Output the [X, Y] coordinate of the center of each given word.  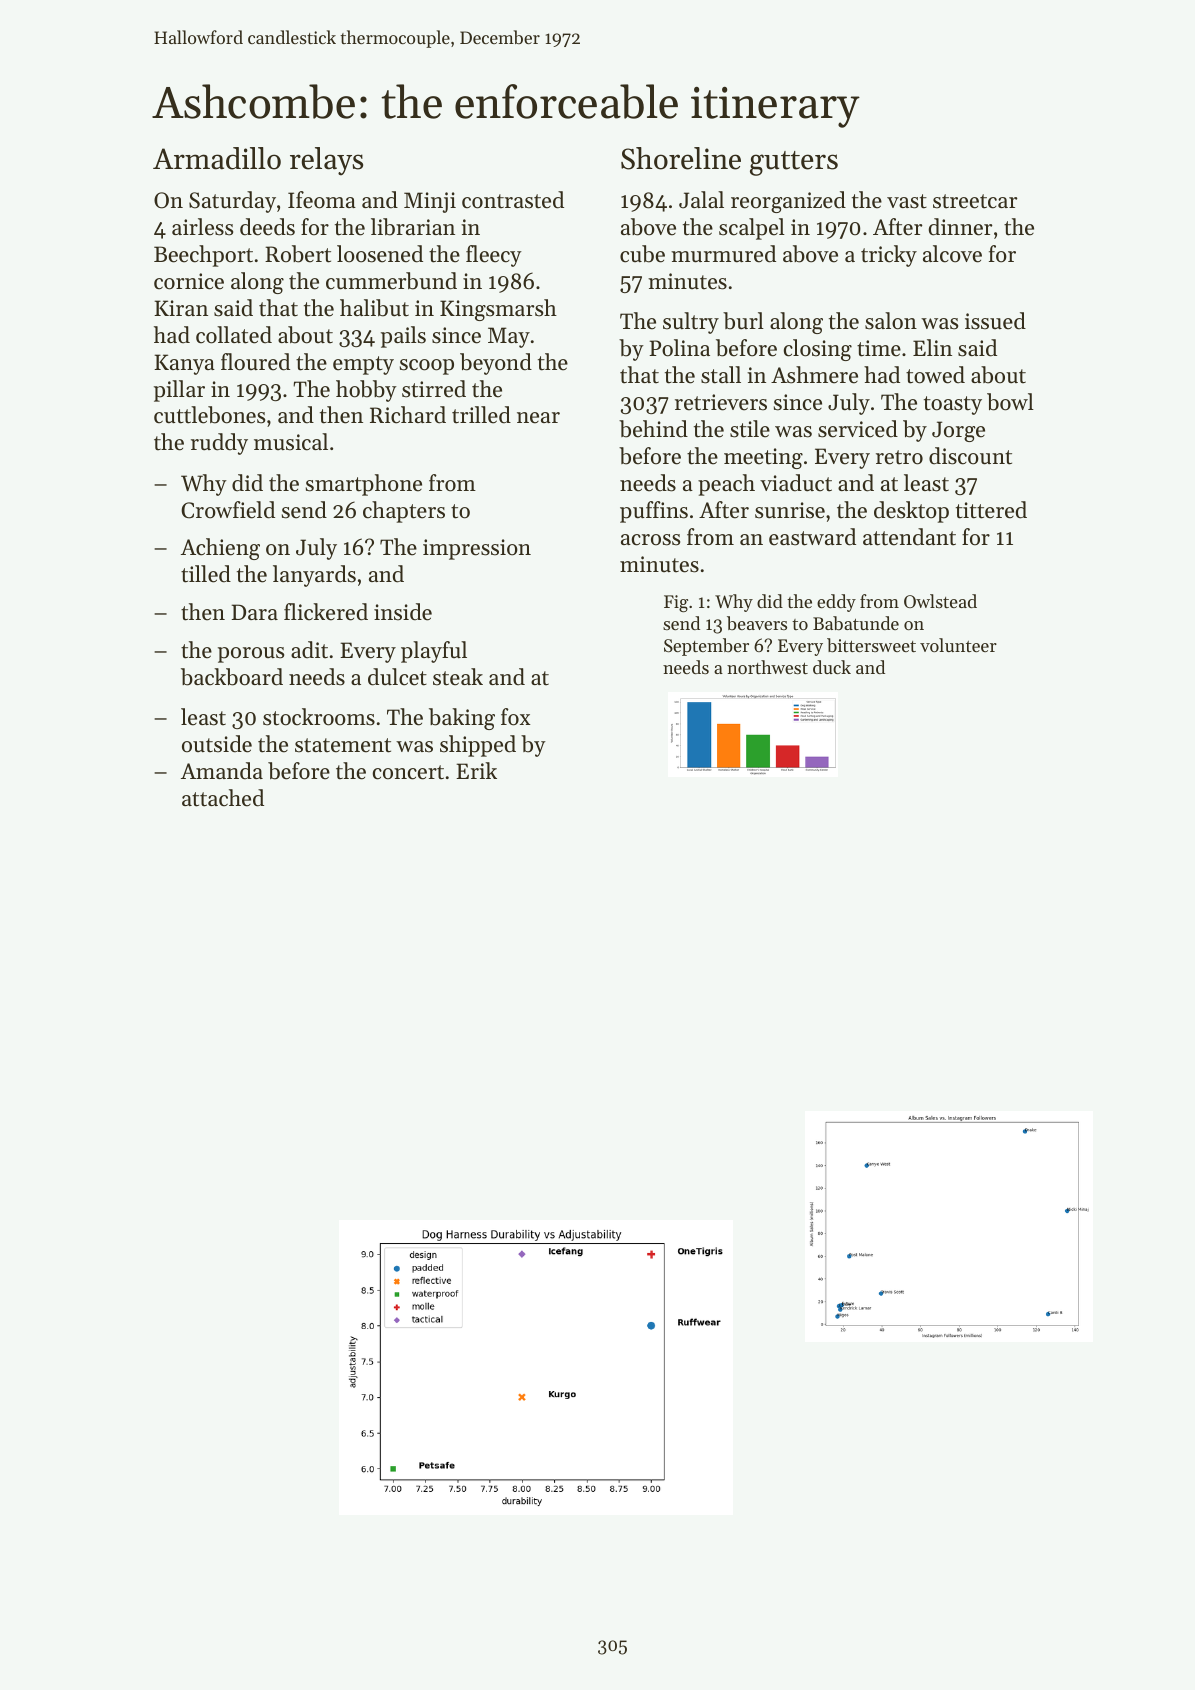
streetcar [975, 201]
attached [223, 798]
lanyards [314, 576]
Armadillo [217, 158]
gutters [794, 163]
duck [832, 667]
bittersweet [871, 645]
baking [462, 719]
